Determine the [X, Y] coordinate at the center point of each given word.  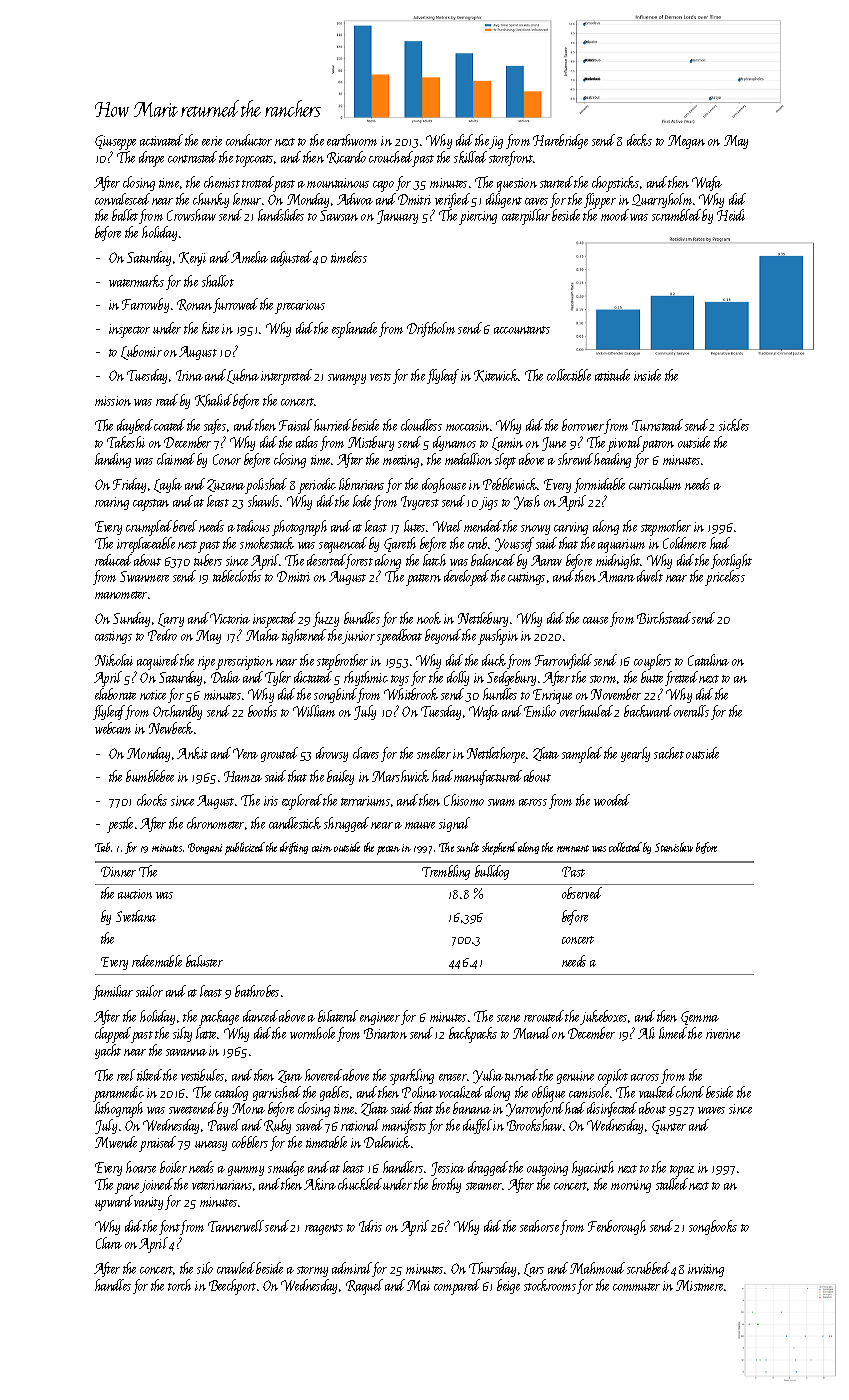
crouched [391, 157]
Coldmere [684, 543]
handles [113, 1285]
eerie [212, 141]
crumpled [149, 528]
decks [639, 140]
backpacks [473, 1035]
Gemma [700, 1018]
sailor [149, 991]
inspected [274, 620]
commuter [636, 1287]
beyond [443, 636]
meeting [401, 461]
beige [508, 1286]
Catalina [708, 660]
